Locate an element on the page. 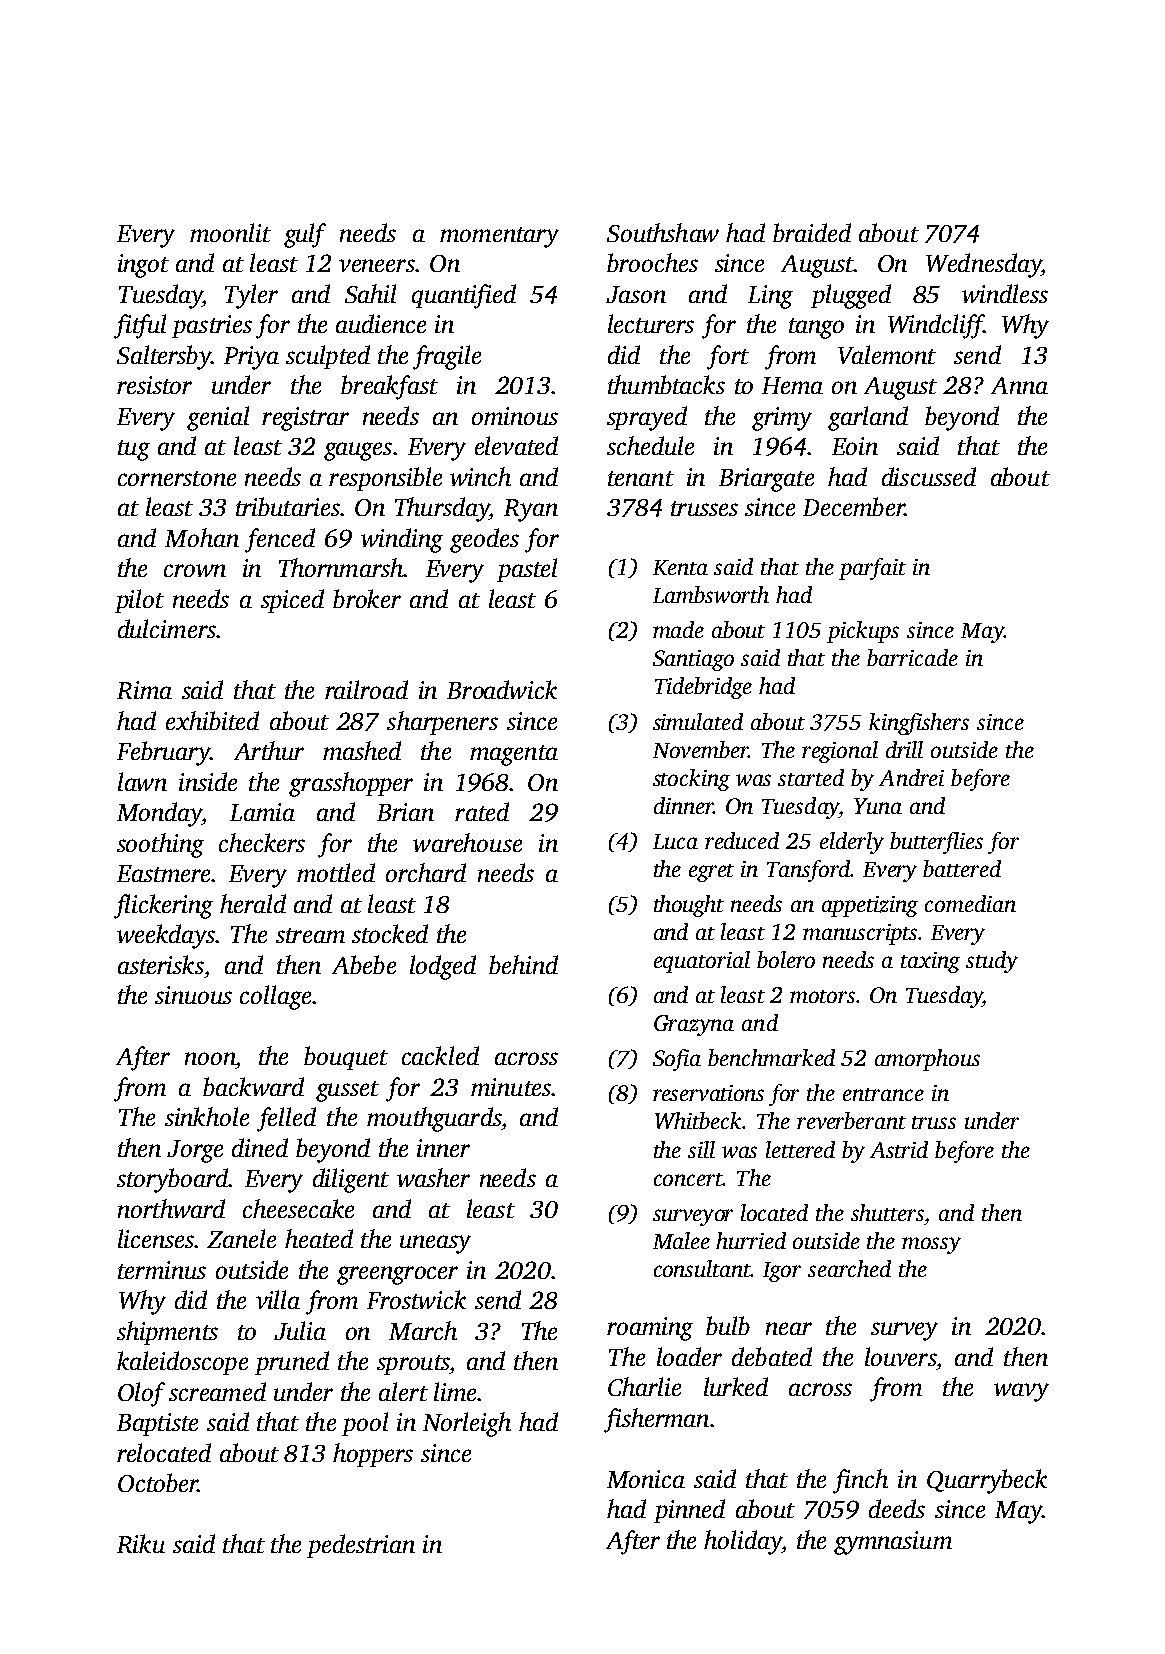 The image size is (1165, 1654). ingot is located at coordinates (143, 266).
